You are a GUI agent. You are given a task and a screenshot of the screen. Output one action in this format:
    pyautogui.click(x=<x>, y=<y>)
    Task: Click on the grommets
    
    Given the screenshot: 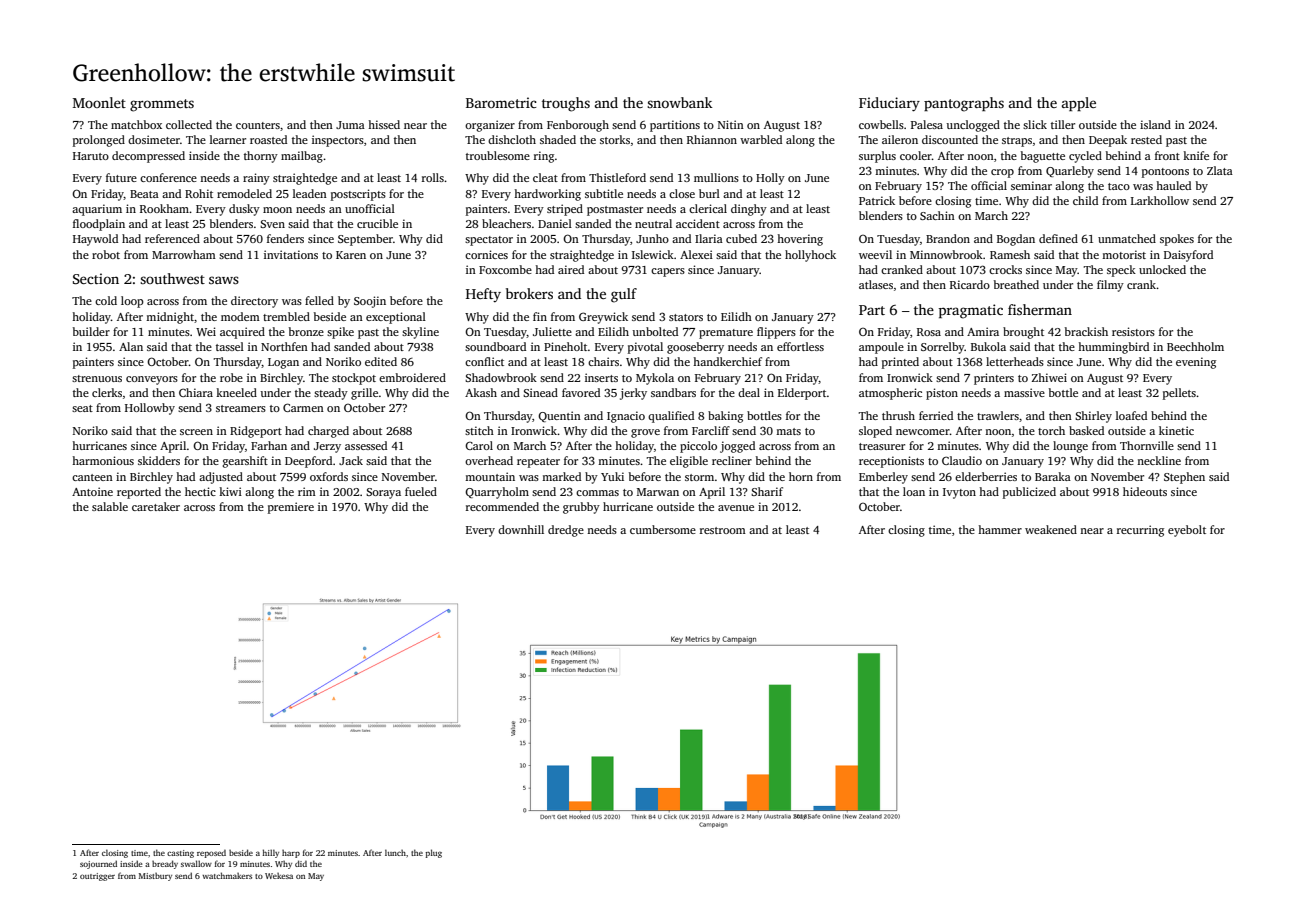 What is the action you would take?
    pyautogui.click(x=162, y=105)
